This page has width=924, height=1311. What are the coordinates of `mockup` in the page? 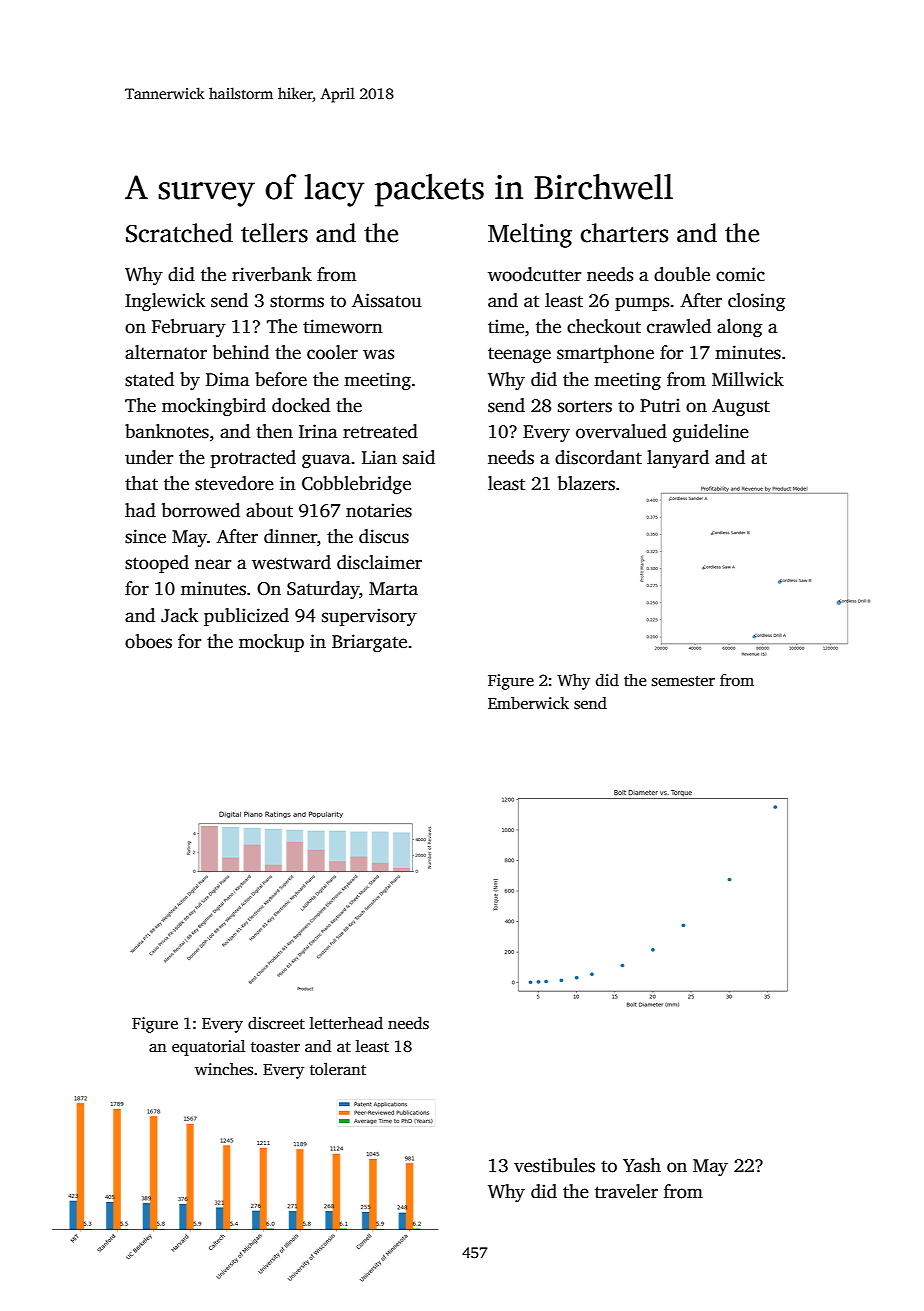 It's located at (271, 643).
